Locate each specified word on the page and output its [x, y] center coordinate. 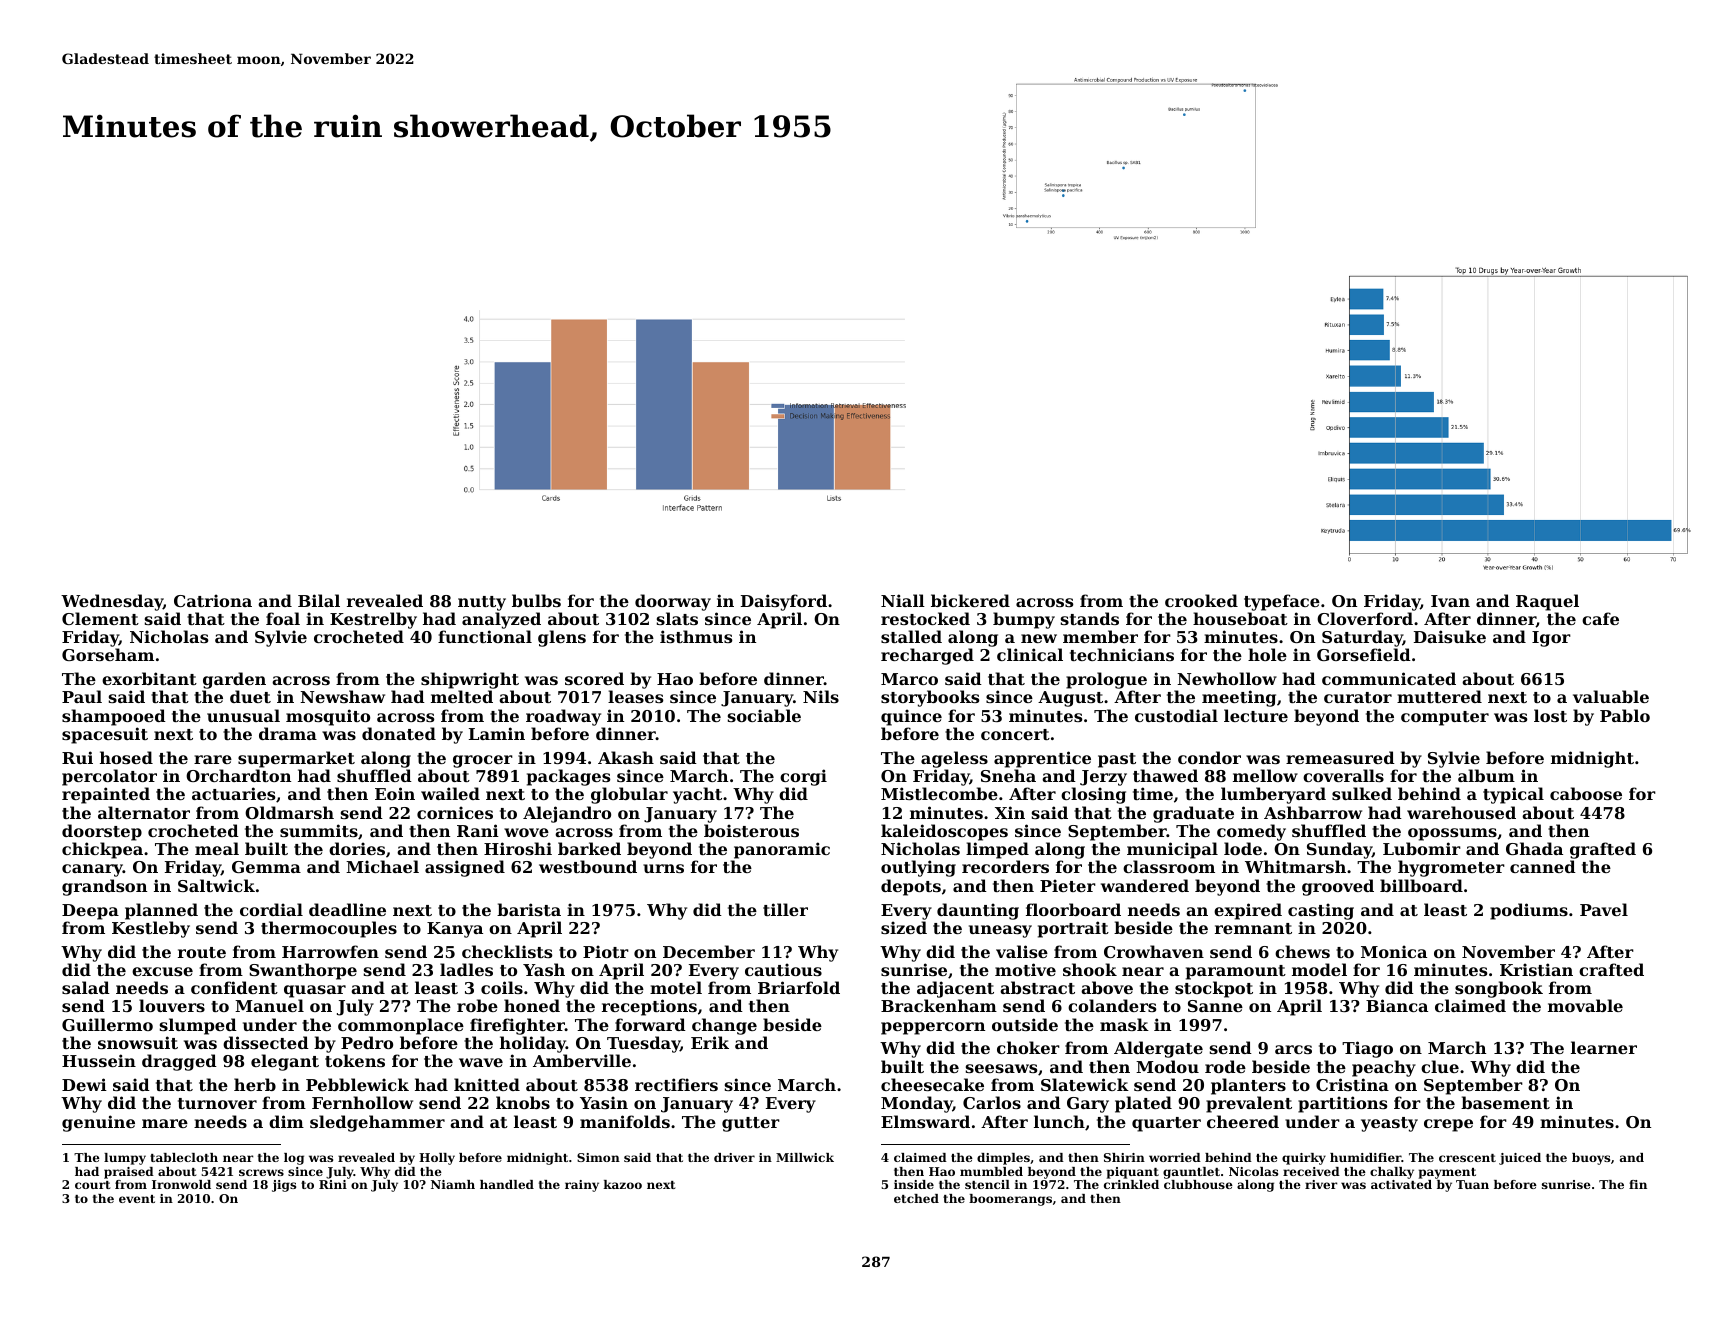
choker [1028, 1047]
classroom [1169, 866]
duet [250, 696]
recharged [927, 656]
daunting [978, 911]
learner [1604, 1047]
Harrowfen [330, 951]
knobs [523, 1102]
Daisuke [1450, 636]
